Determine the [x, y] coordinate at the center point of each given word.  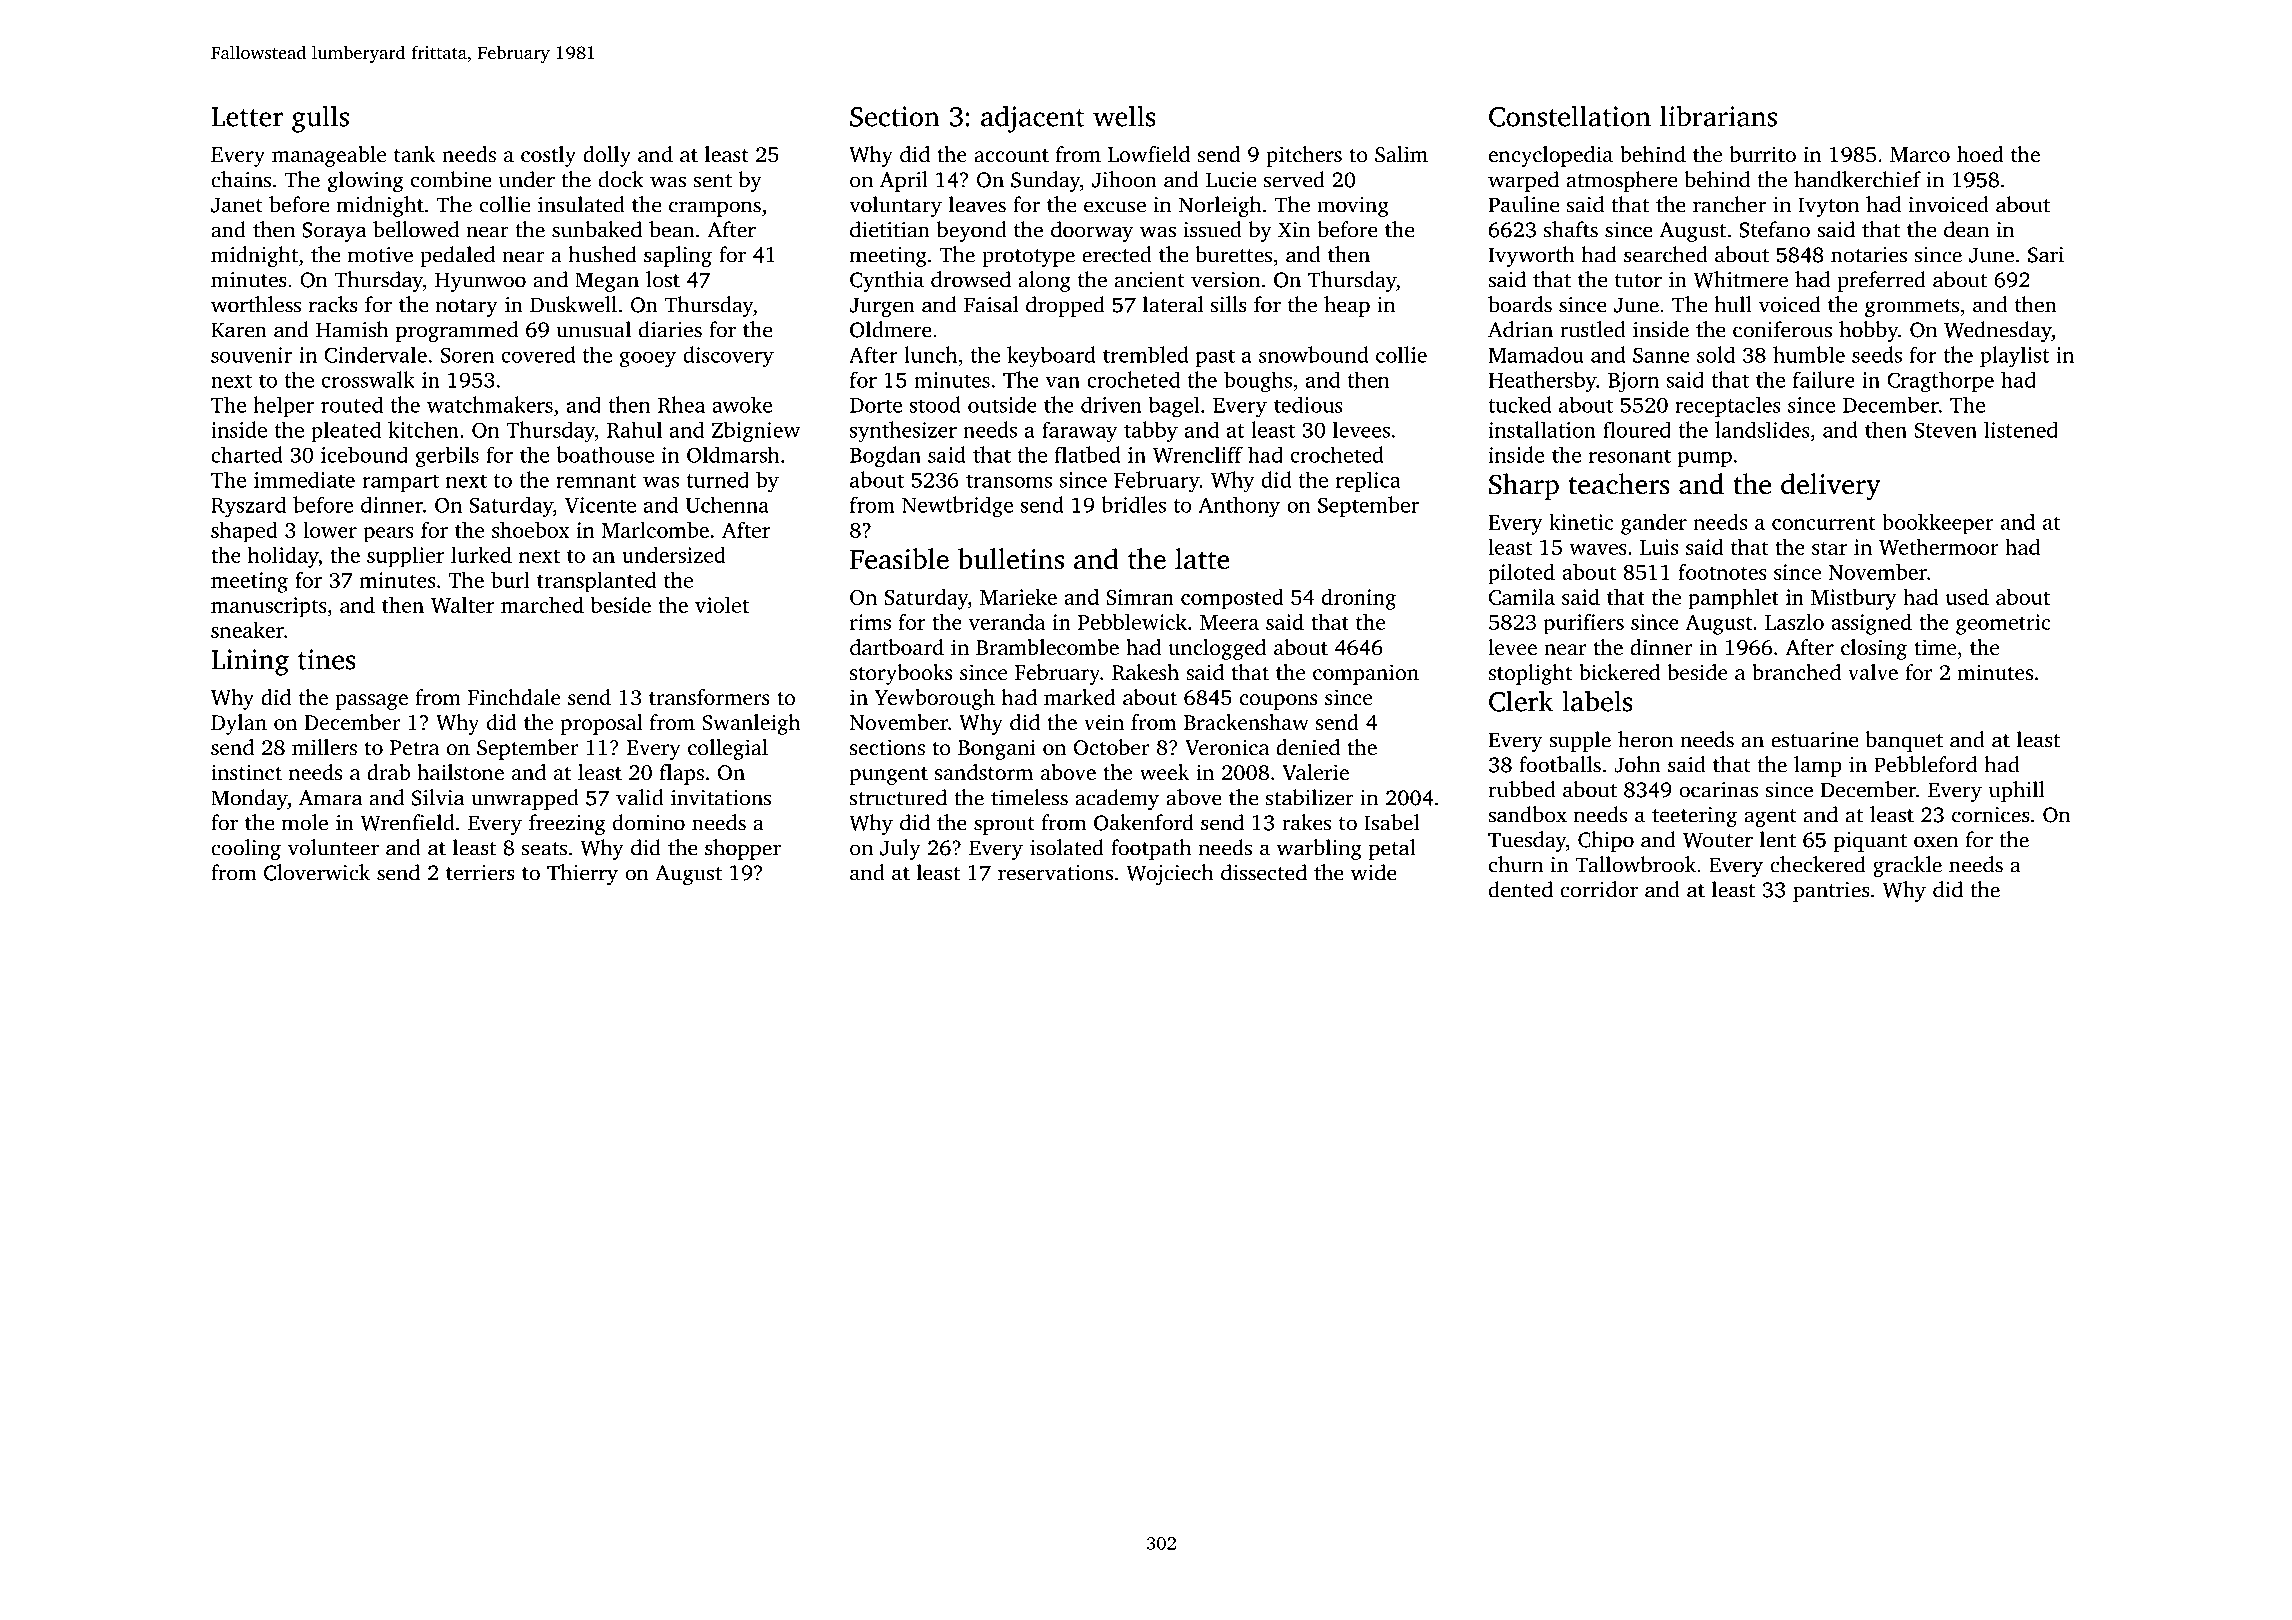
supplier [405, 557]
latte [1202, 559]
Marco [1920, 154]
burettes [1233, 254]
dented [1521, 889]
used [1967, 596]
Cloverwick [317, 872]
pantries [1831, 892]
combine [451, 179]
